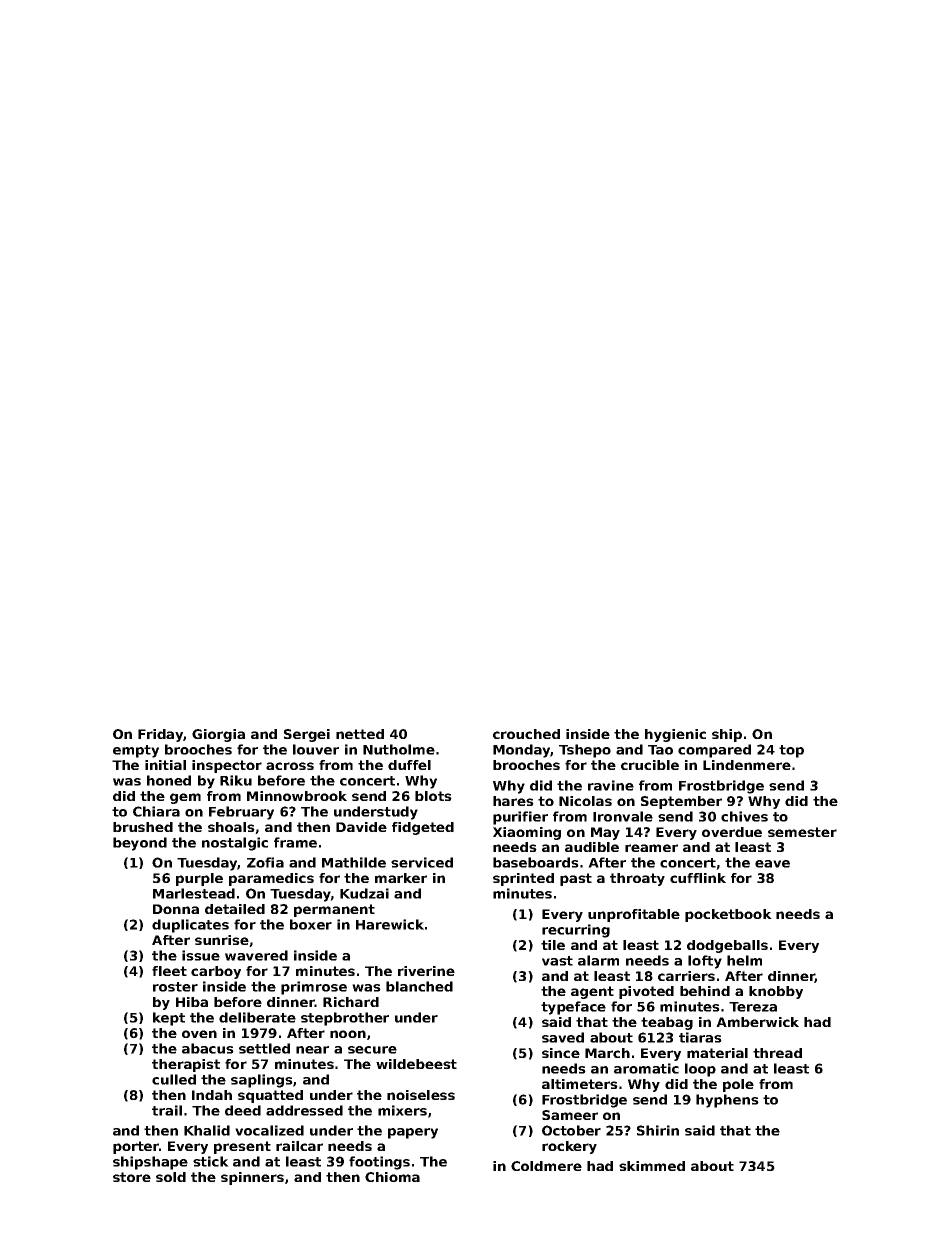 The height and width of the page is (1233, 952). What do you see at coordinates (222, 940) in the page?
I see `sunrise` at bounding box center [222, 940].
